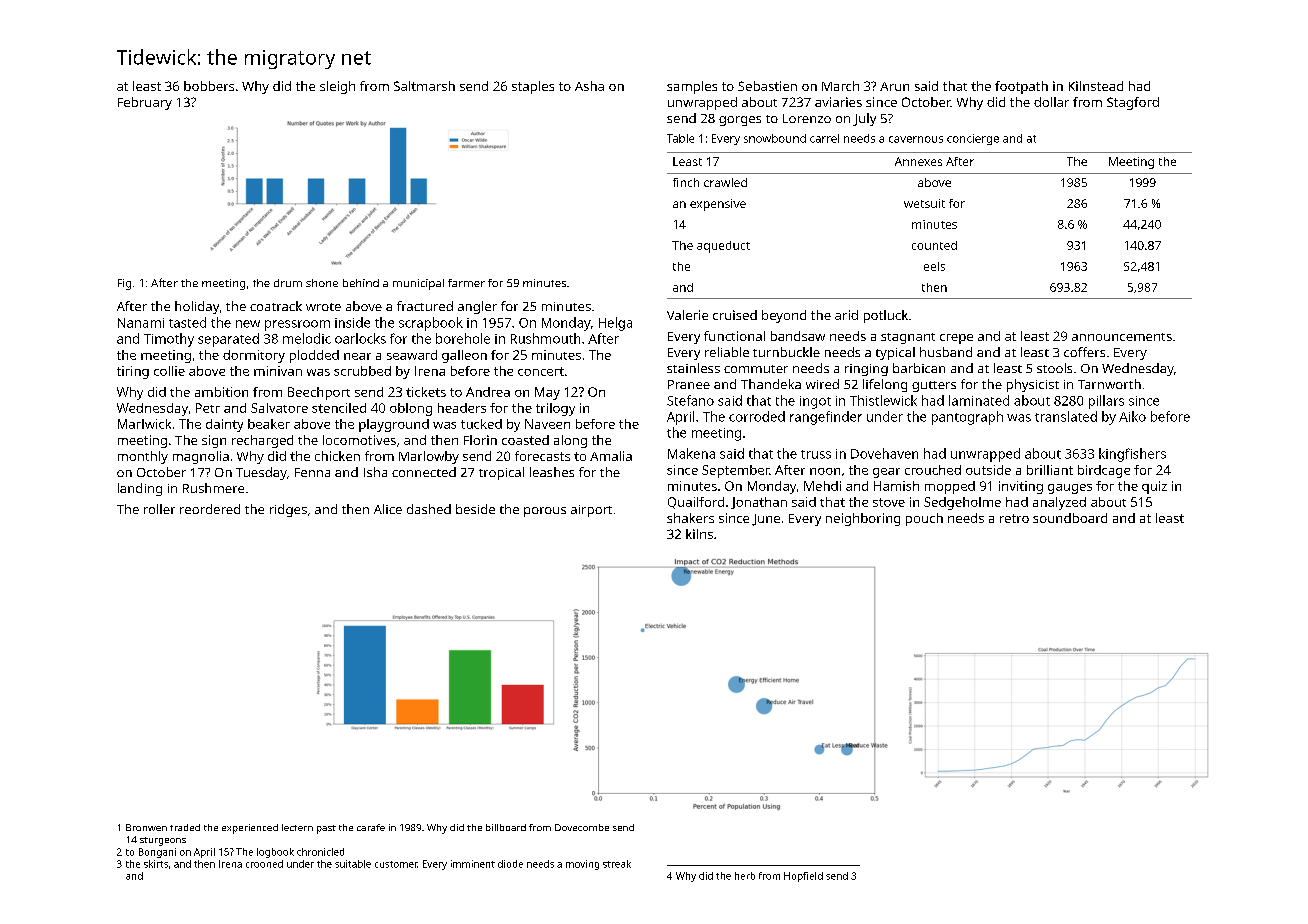 The image size is (1308, 924). What do you see at coordinates (371, 827) in the screenshot?
I see `carafe` at bounding box center [371, 827].
